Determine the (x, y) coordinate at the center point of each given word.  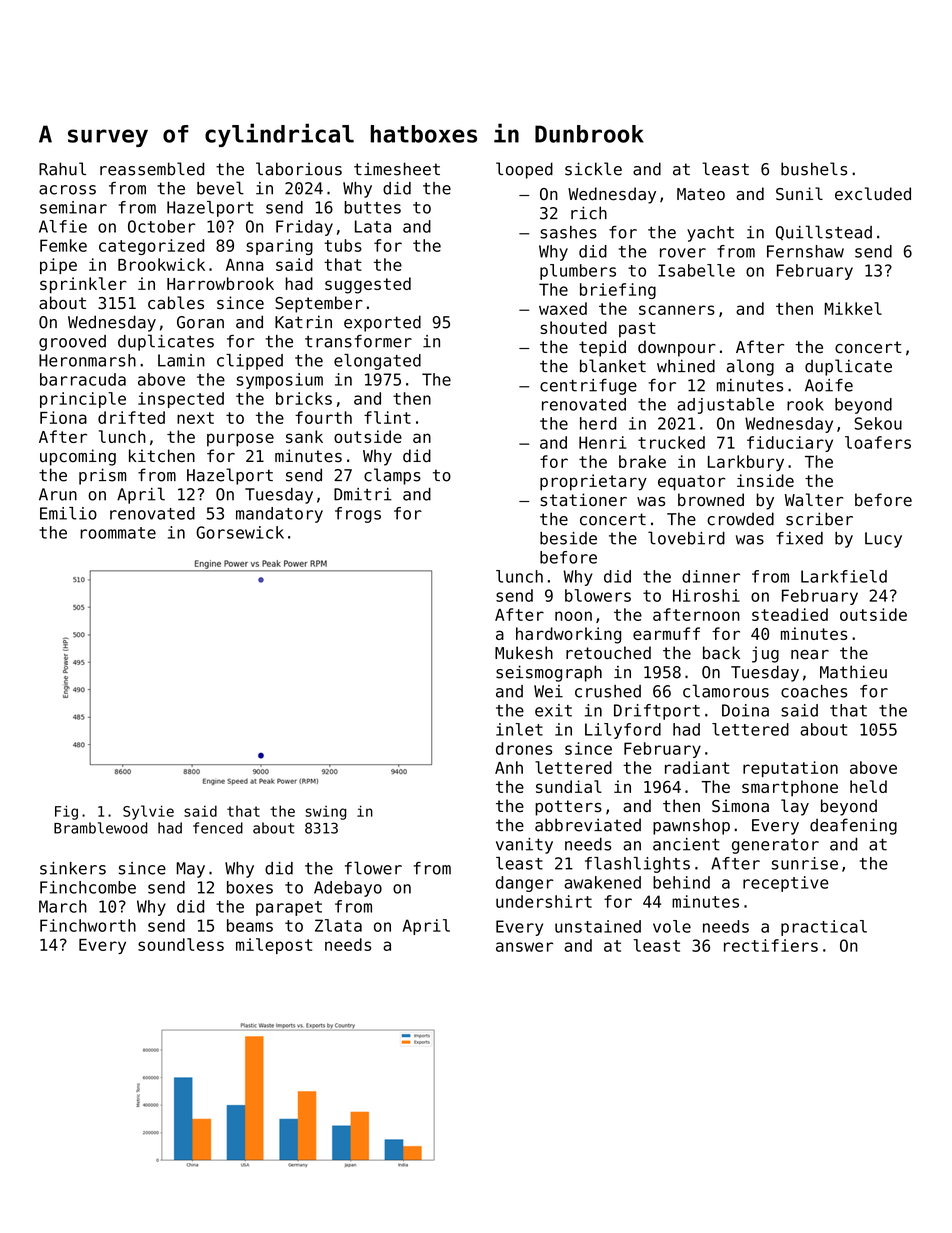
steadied (790, 614)
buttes (372, 207)
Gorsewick (240, 532)
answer (524, 947)
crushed (608, 691)
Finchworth (88, 925)
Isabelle (696, 270)
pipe (58, 266)
